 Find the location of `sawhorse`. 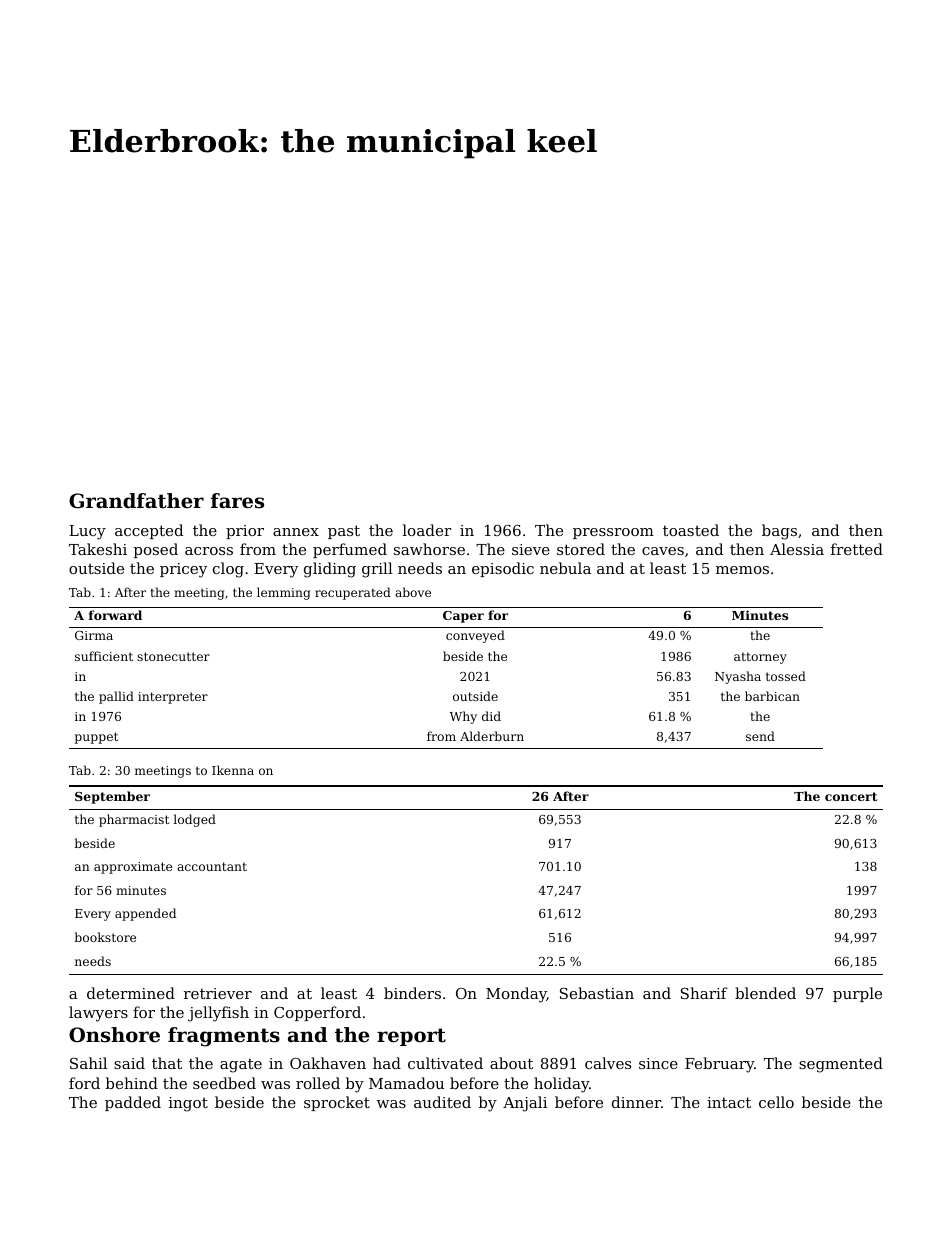

sawhorse is located at coordinates (429, 549).
